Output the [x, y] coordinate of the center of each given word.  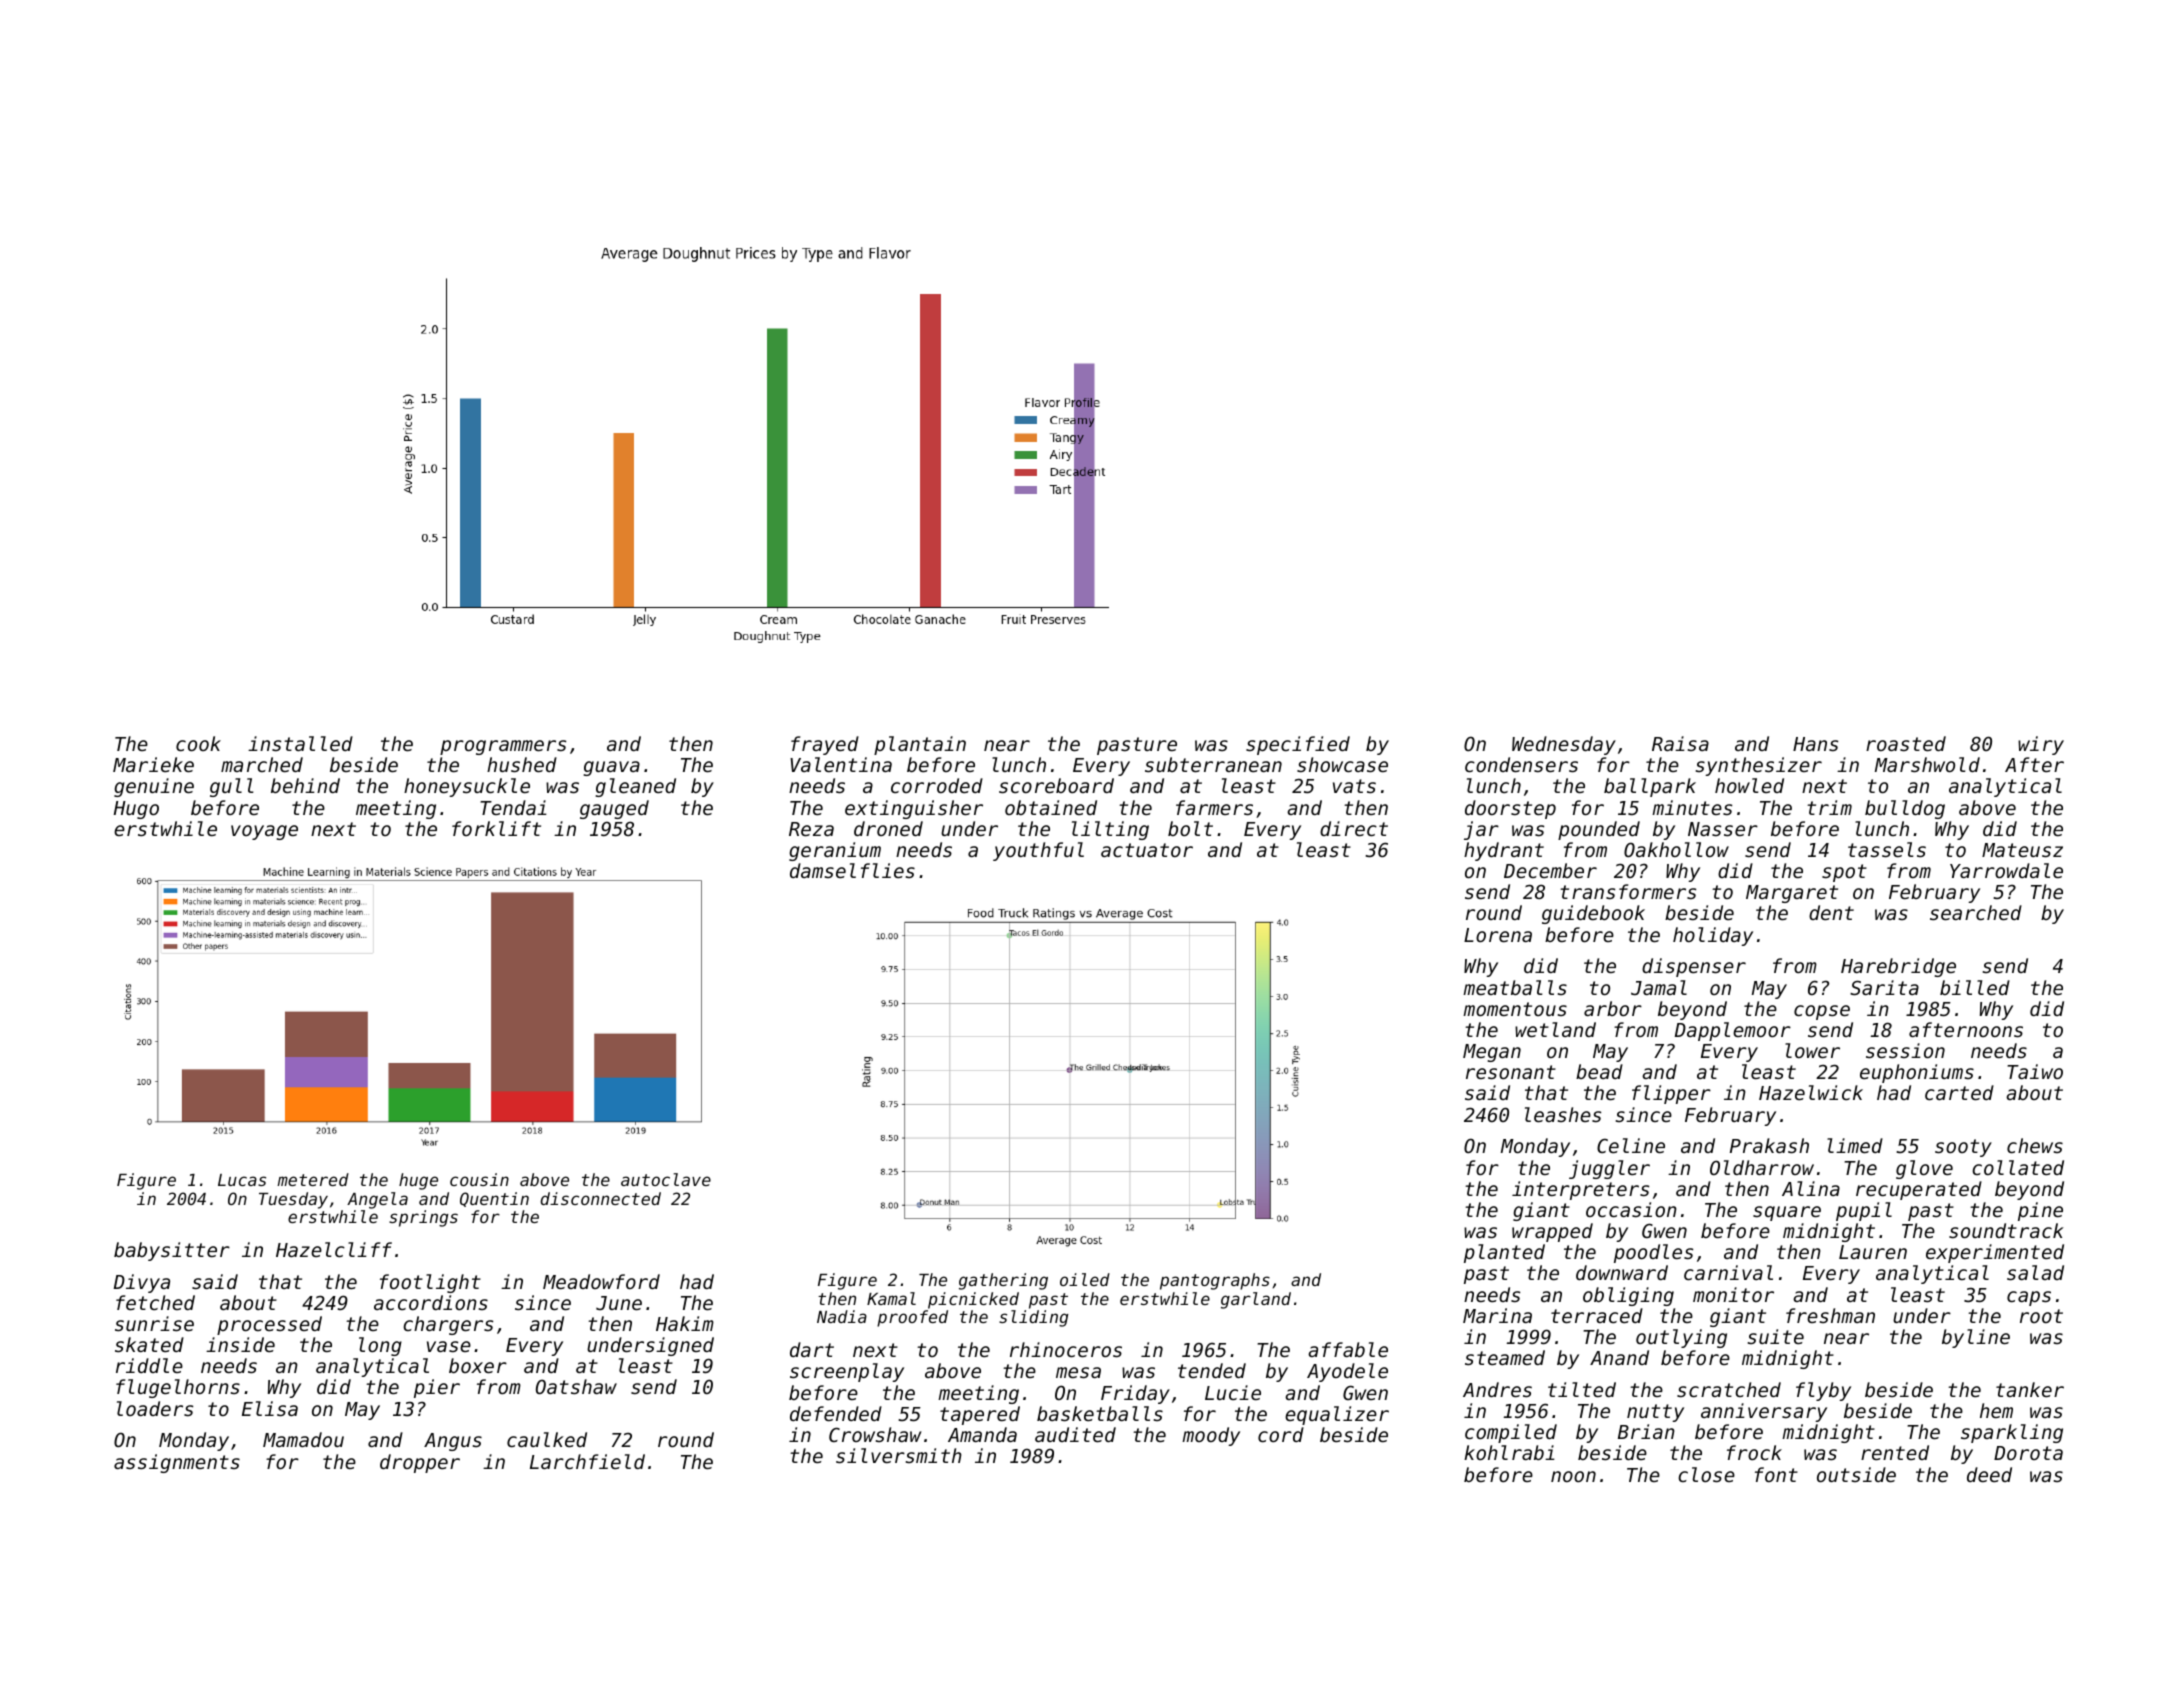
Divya [142, 1283]
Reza [811, 829]
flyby [1823, 1391]
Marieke [153, 764]
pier [437, 1388]
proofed [912, 1318]
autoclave [666, 1179]
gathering [1003, 1281]
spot [1844, 873]
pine [2040, 1211]
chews [2035, 1145]
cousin [479, 1179]
